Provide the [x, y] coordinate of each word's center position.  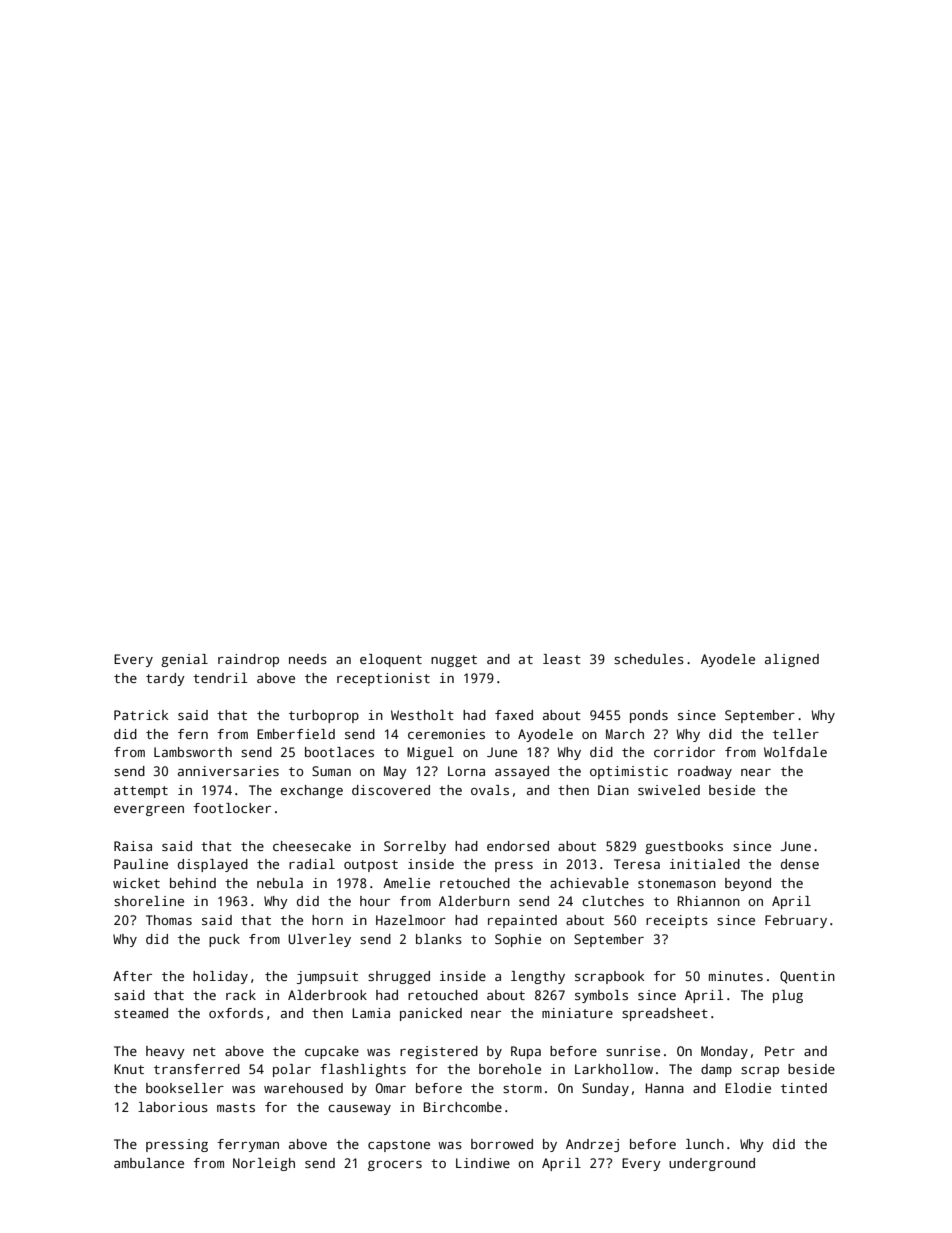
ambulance [149, 1163]
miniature [577, 1013]
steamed [141, 1013]
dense [800, 864]
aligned [792, 660]
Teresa [637, 864]
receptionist [383, 679]
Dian [613, 790]
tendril [220, 678]
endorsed [518, 846]
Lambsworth [193, 752]
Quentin [807, 977]
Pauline [141, 864]
